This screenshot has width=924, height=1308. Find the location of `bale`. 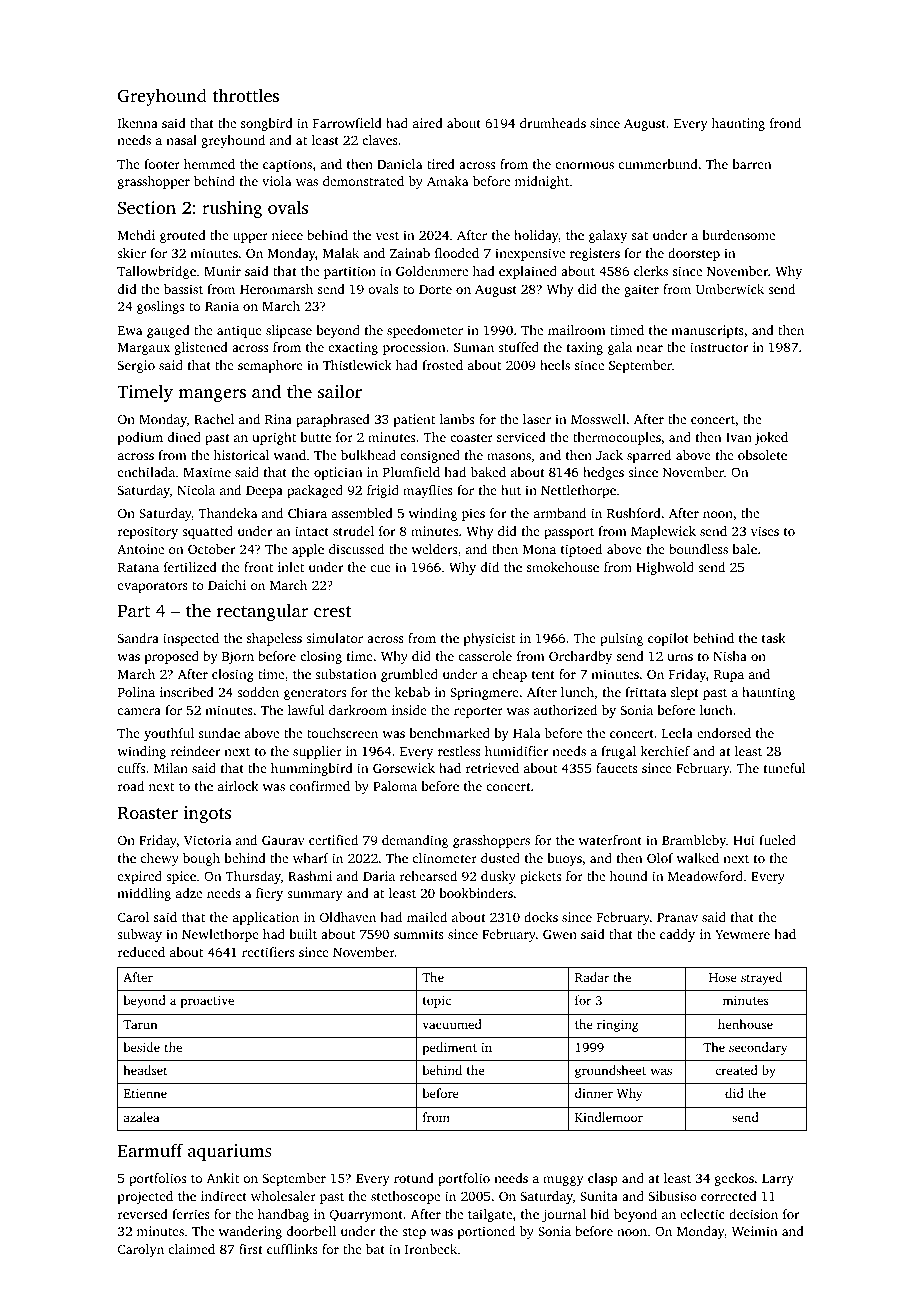

bale is located at coordinates (744, 549).
